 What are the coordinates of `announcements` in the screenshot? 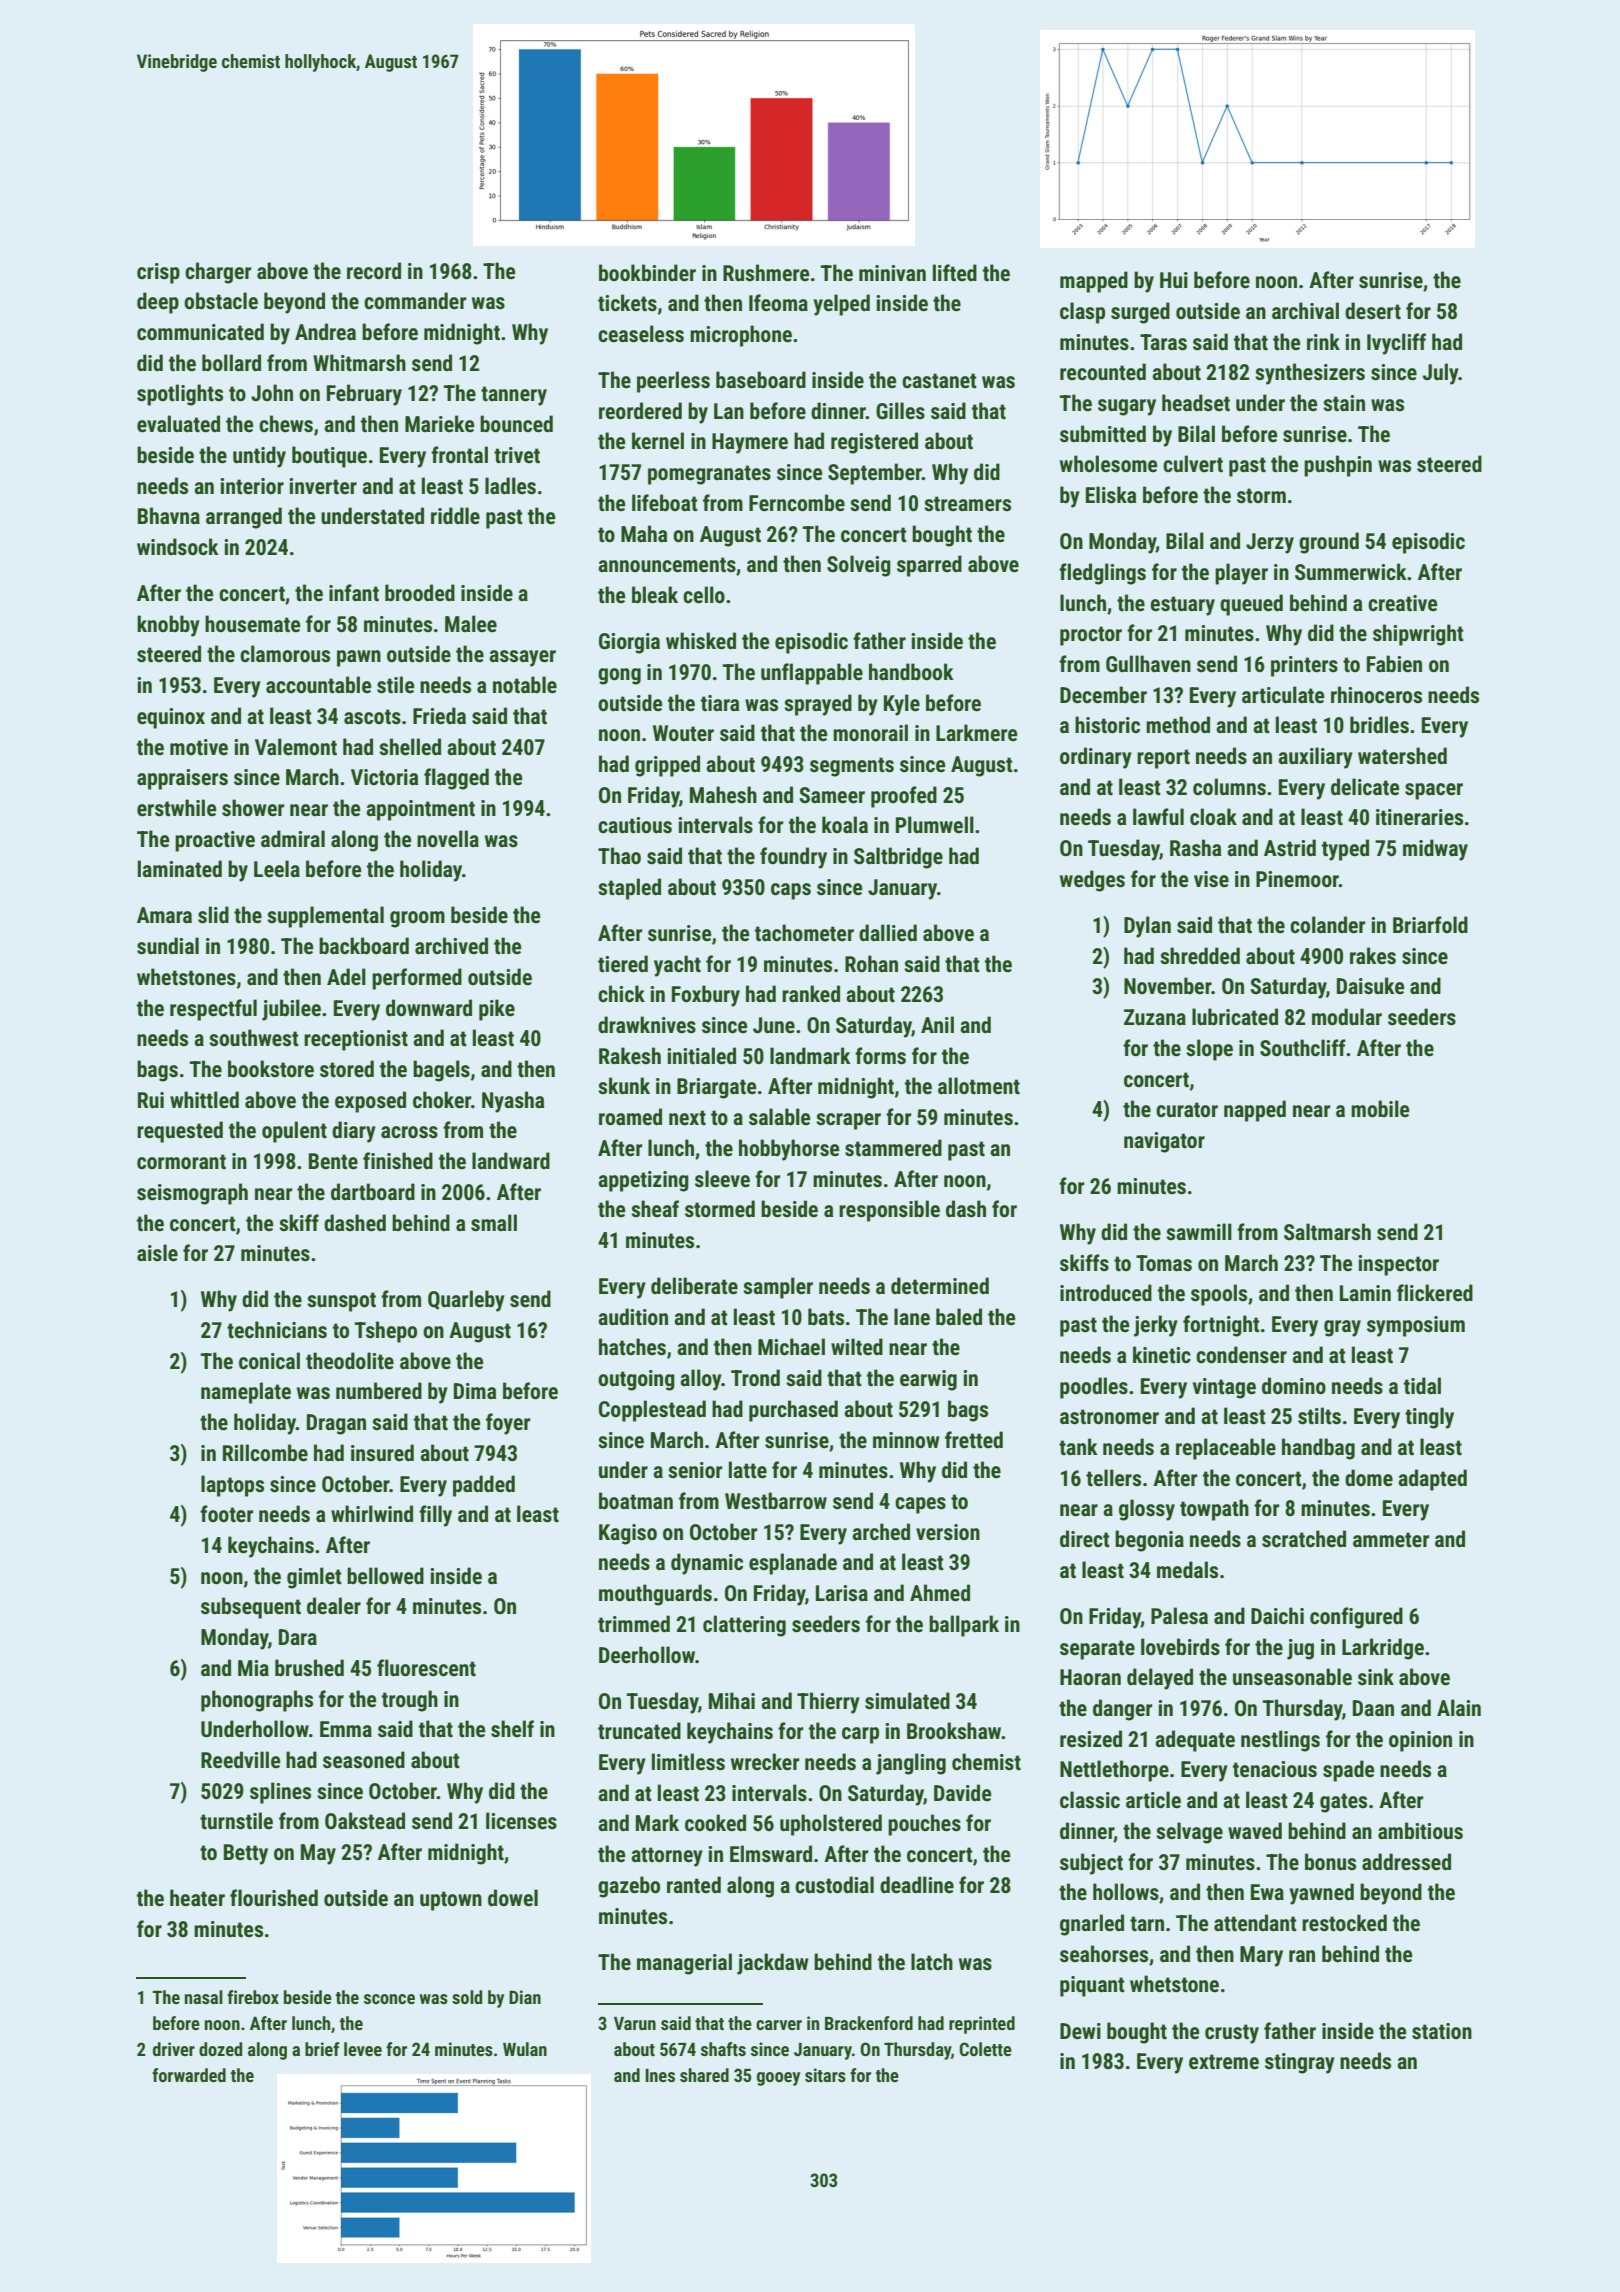 It's located at (667, 565).
